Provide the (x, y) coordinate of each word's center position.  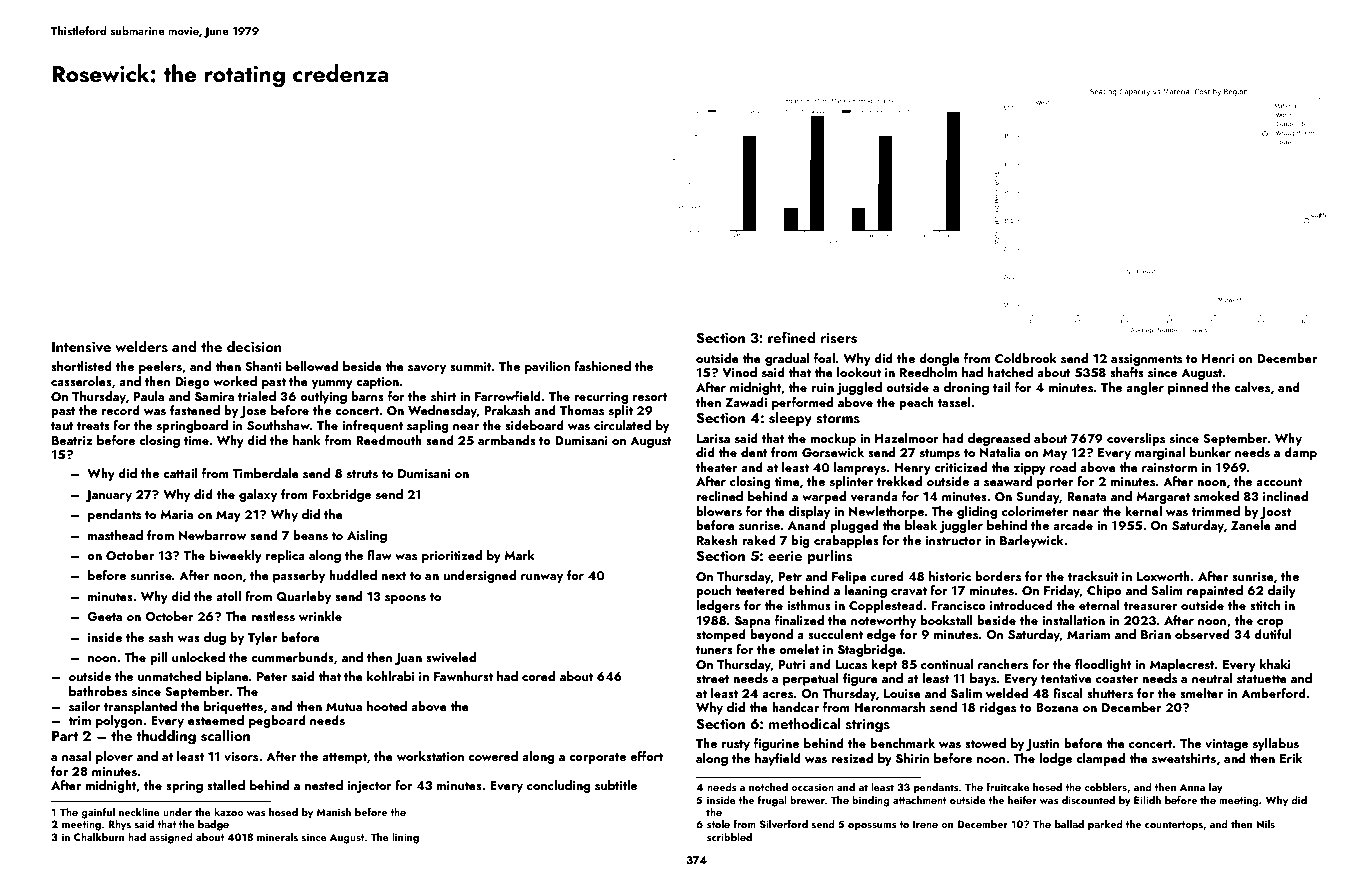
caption (377, 383)
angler (1145, 388)
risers (839, 338)
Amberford (1273, 693)
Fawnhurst (463, 676)
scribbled (729, 836)
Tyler (262, 638)
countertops (1174, 826)
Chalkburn (99, 836)
